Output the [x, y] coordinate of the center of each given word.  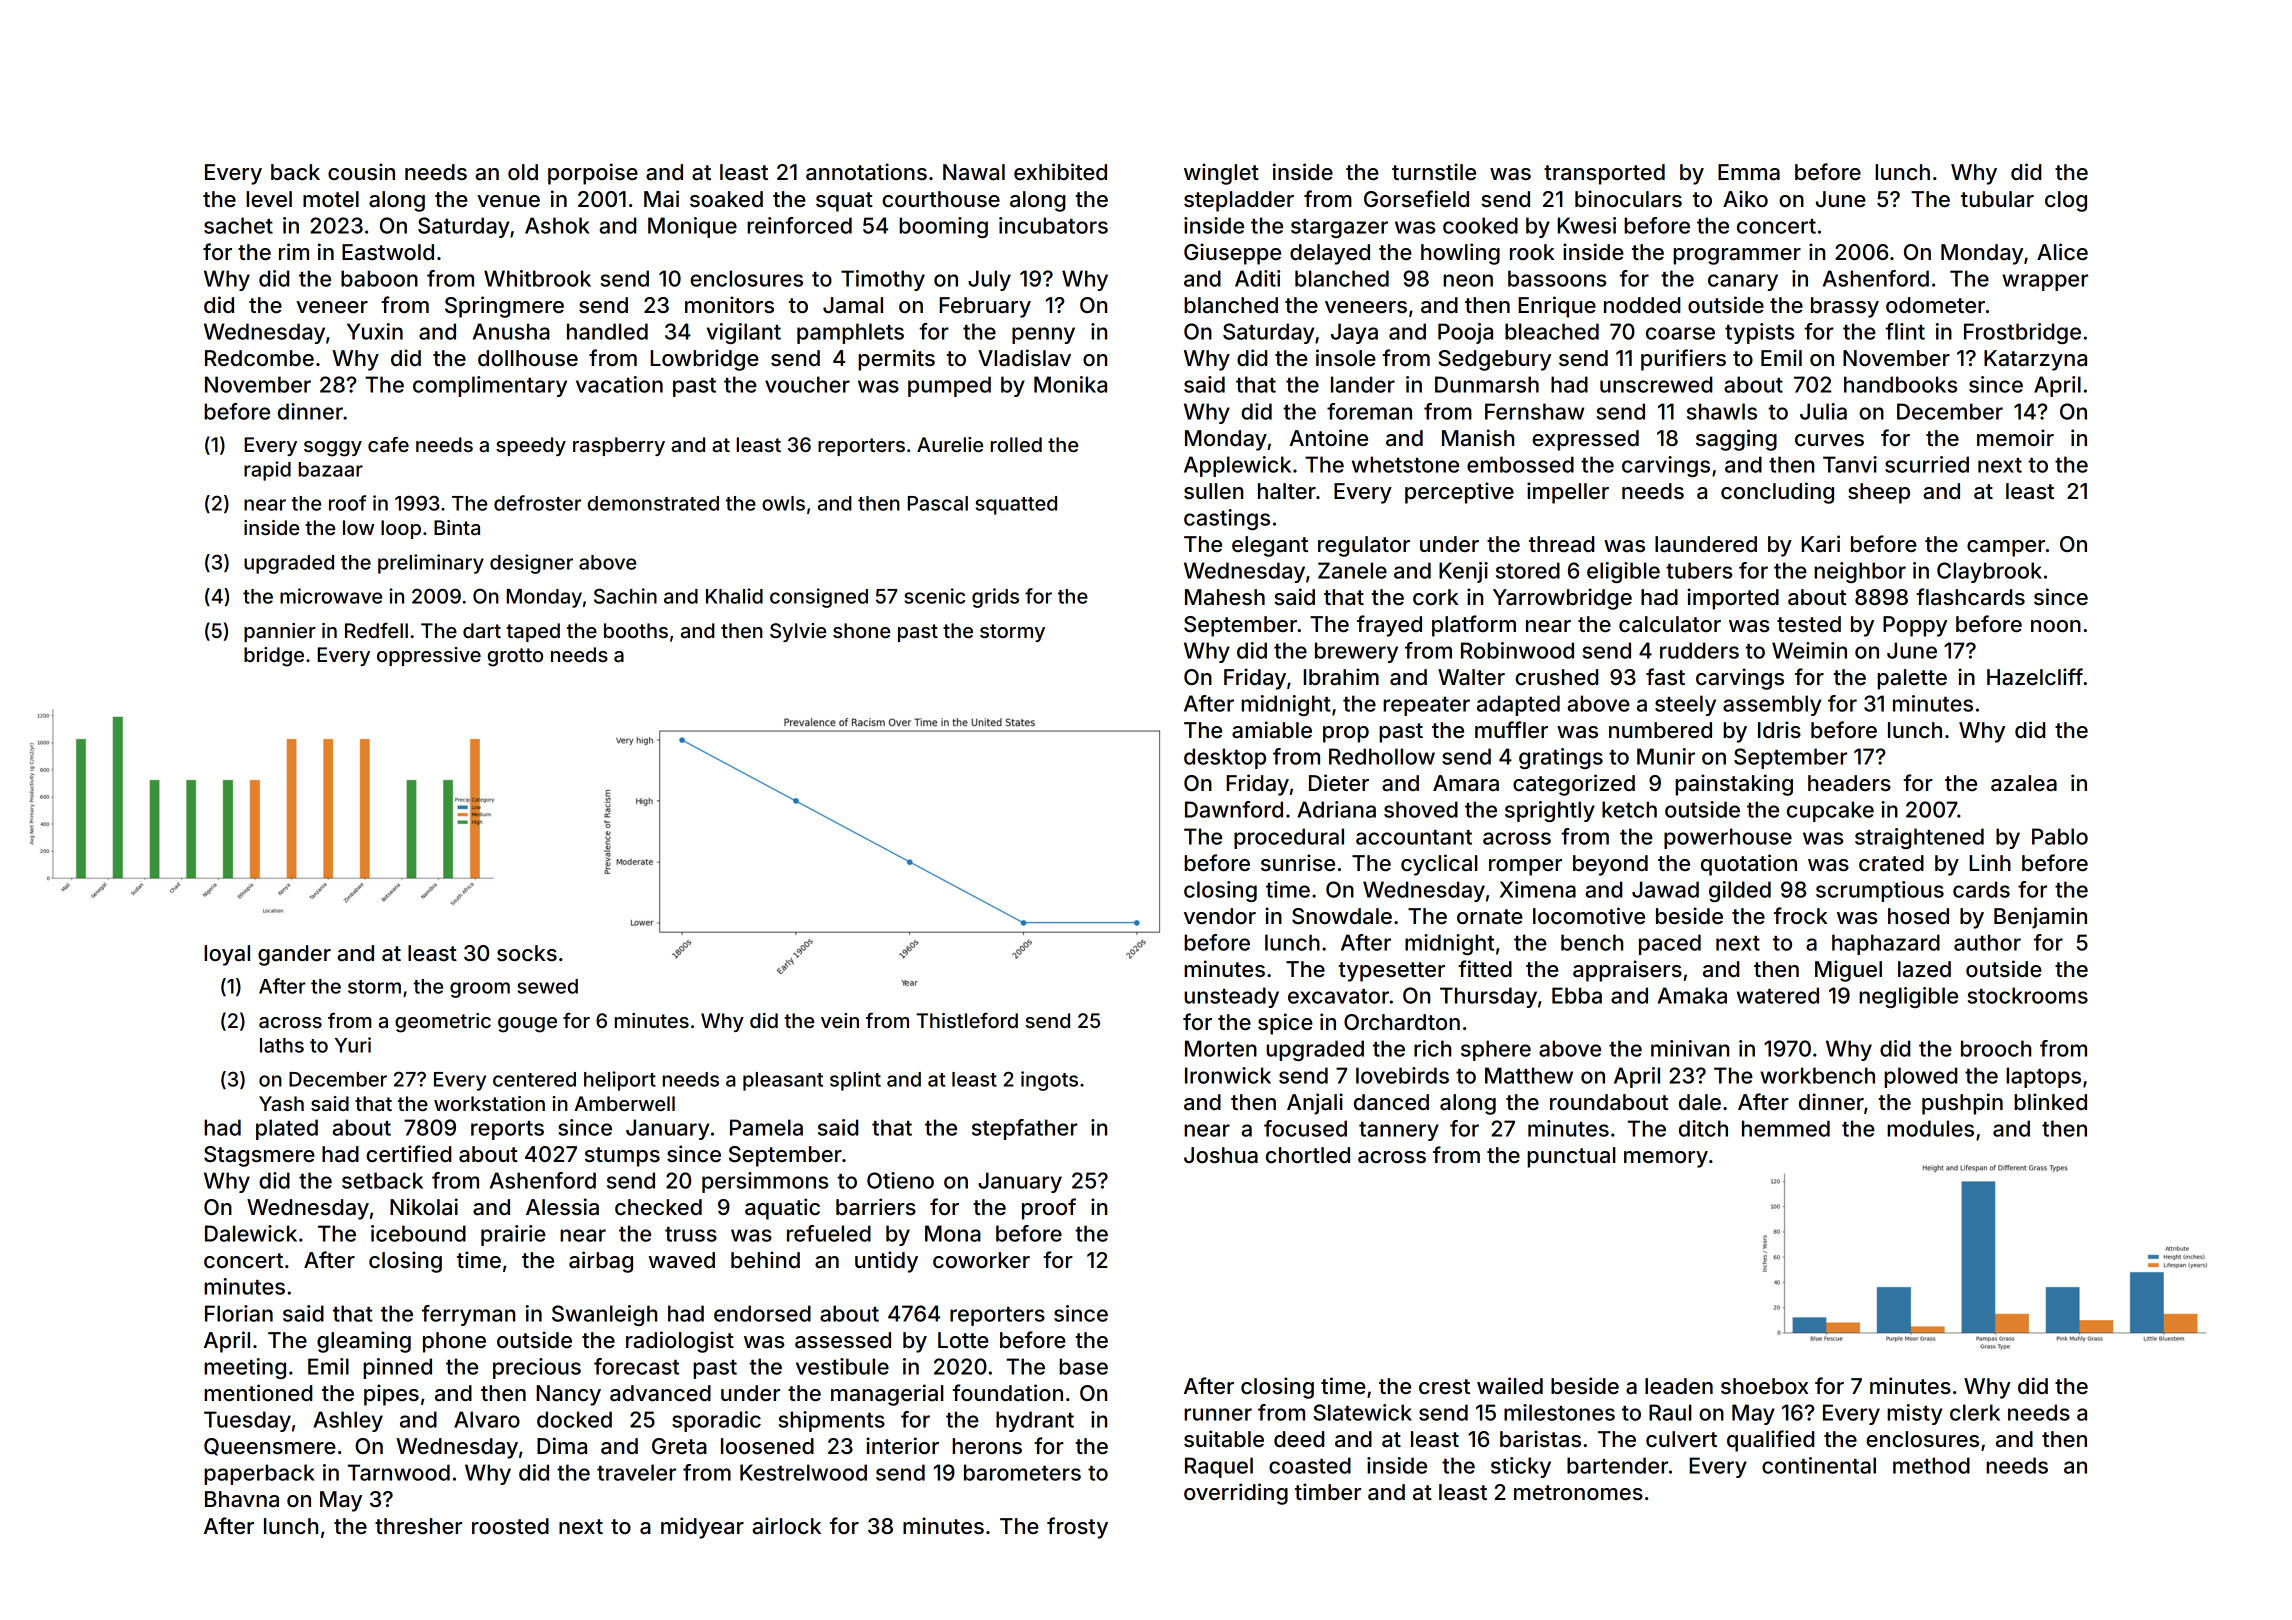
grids [995, 598]
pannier [280, 632]
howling [1460, 254]
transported [1604, 174]
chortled [1308, 1155]
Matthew [1529, 1075]
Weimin [1809, 650]
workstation [489, 1103]
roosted [510, 1526]
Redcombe [259, 358]
